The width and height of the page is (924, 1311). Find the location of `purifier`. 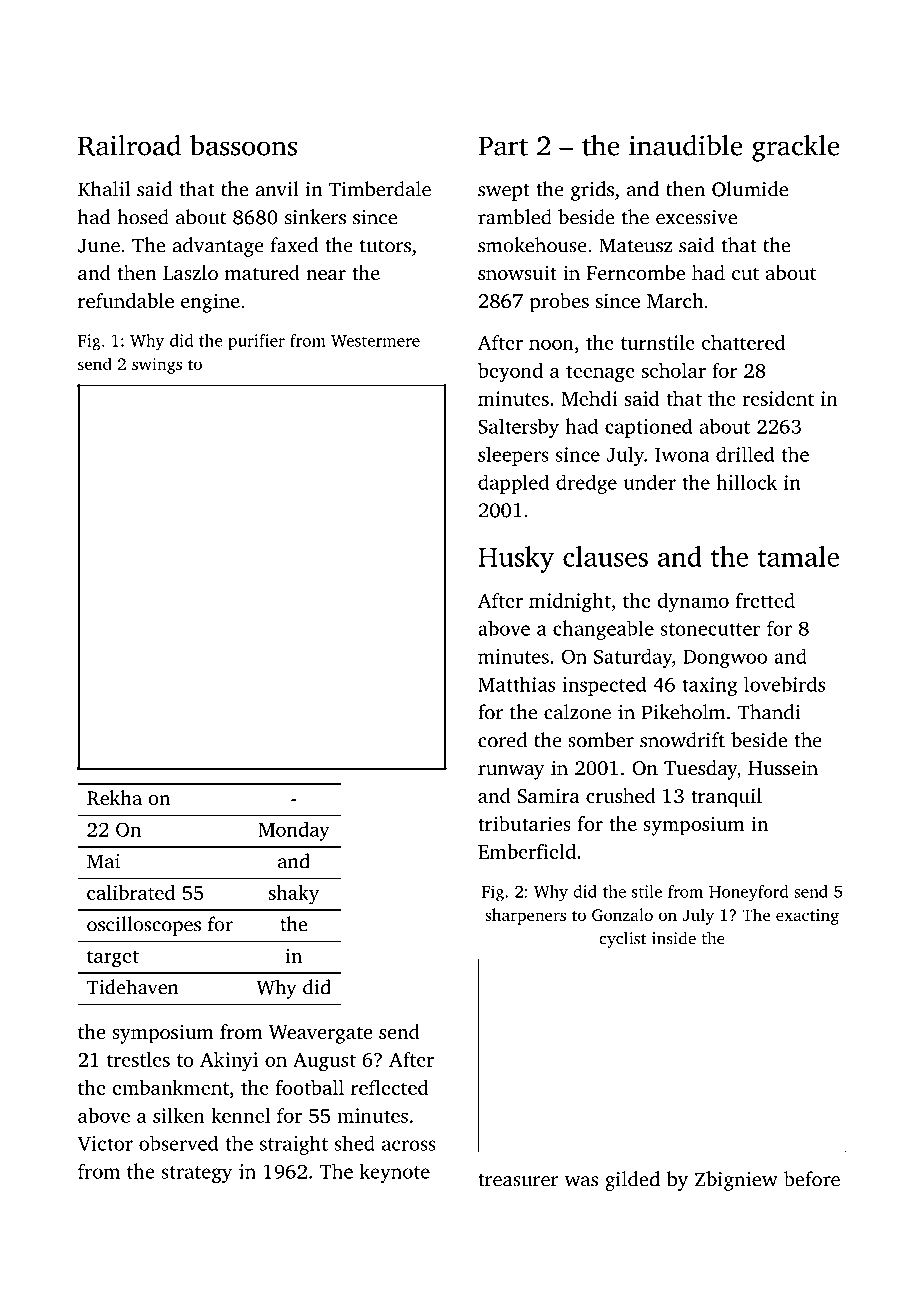

purifier is located at coordinates (256, 342).
